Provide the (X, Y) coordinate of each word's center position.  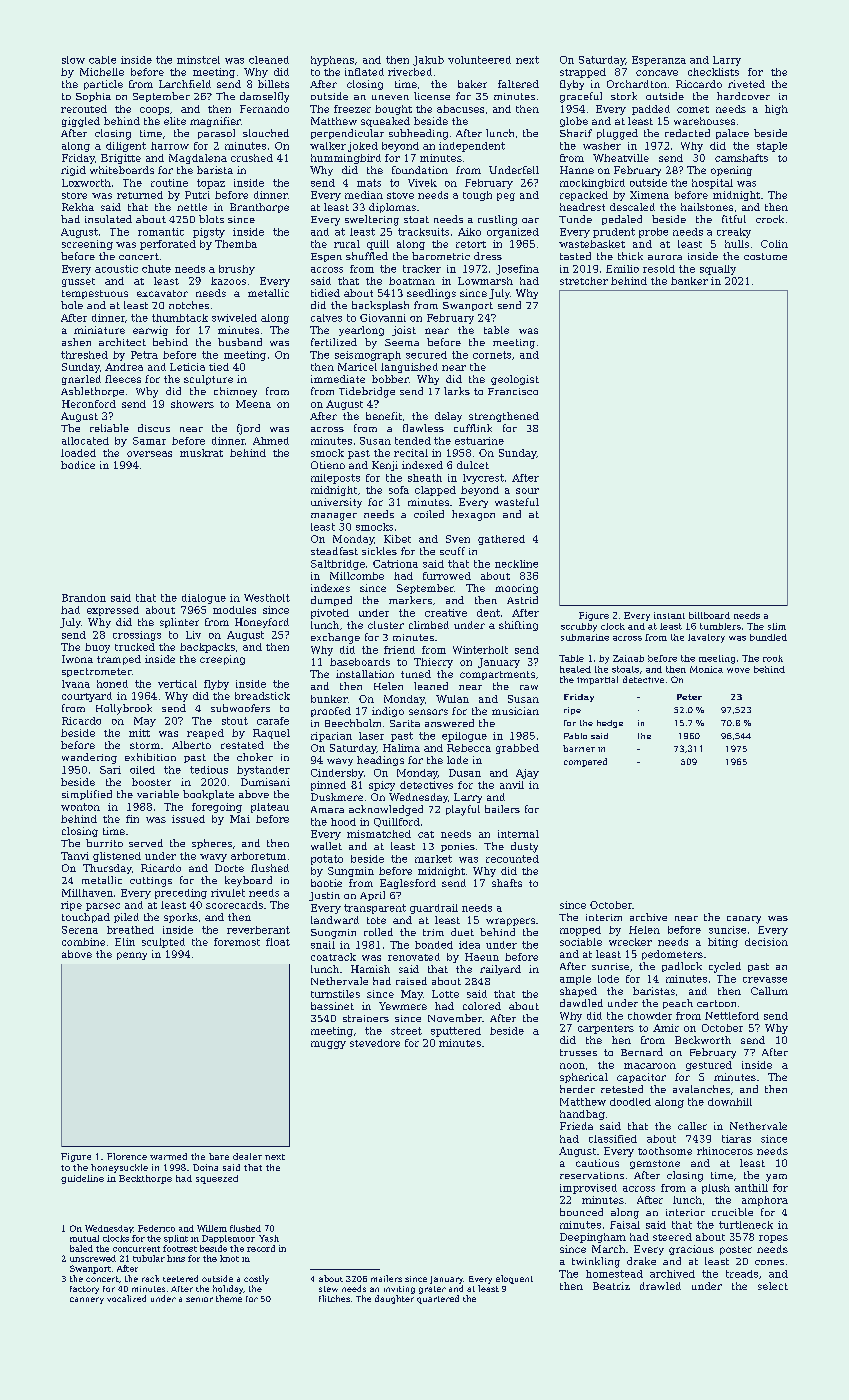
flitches (334, 1298)
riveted (746, 84)
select (773, 1286)
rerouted (84, 109)
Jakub (428, 61)
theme (229, 1298)
